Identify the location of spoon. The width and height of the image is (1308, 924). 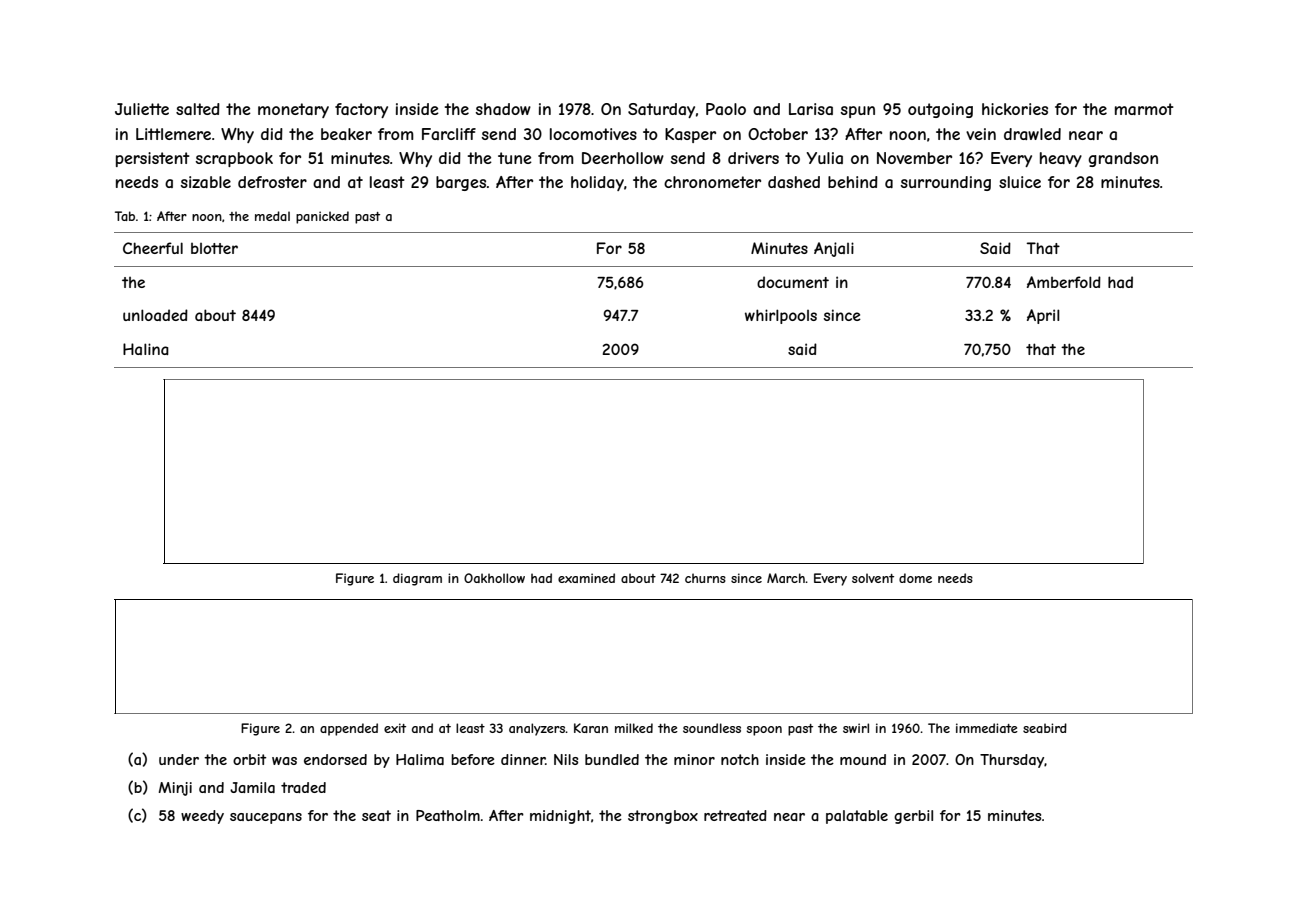
(764, 731).
